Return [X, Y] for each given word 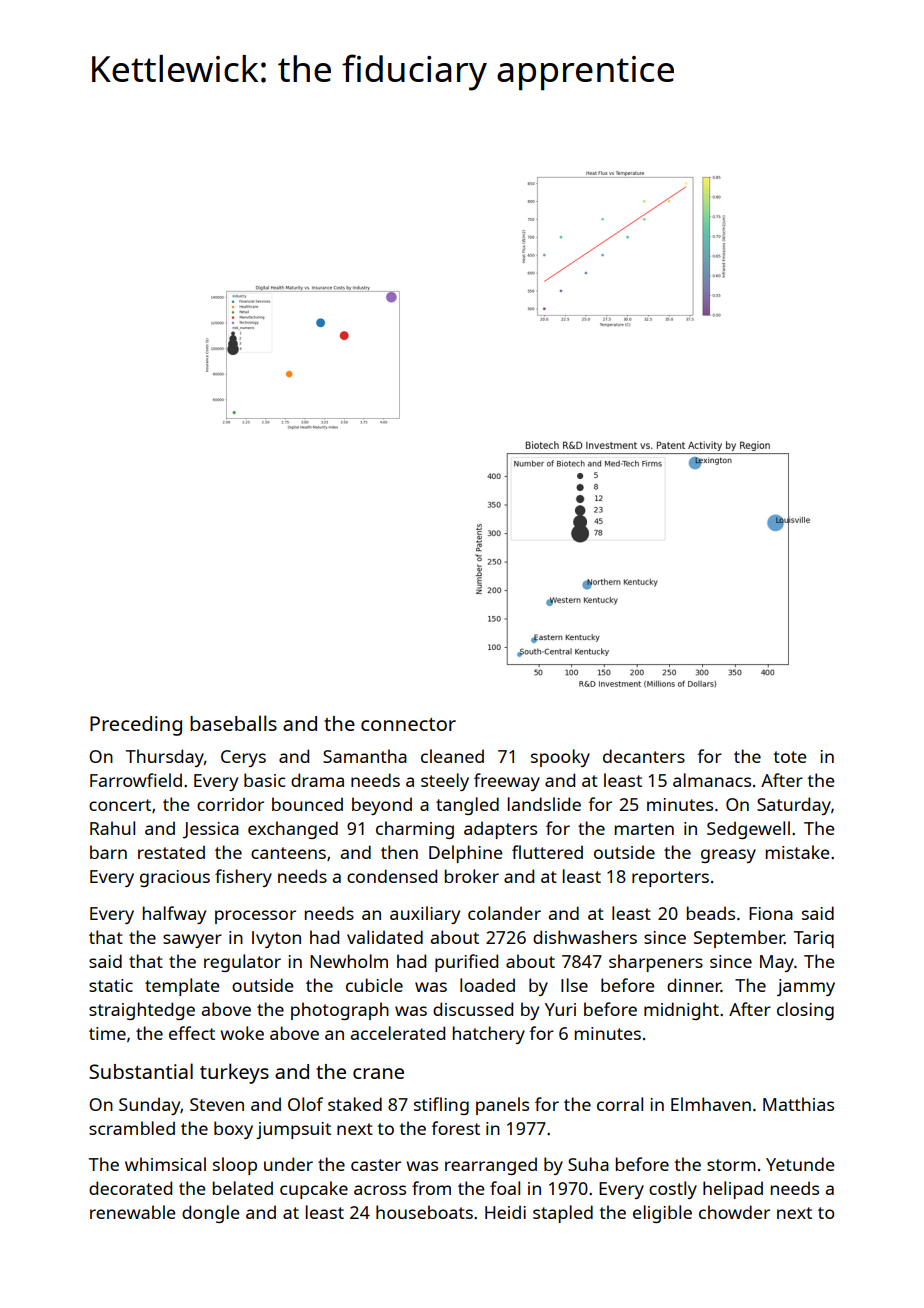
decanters [644, 756]
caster [376, 1165]
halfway [174, 915]
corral [620, 1104]
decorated [130, 1188]
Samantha [365, 756]
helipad [733, 1190]
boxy [233, 1130]
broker [472, 876]
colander [504, 913]
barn [108, 852]
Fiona [771, 913]
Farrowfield [136, 780]
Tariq [814, 939]
